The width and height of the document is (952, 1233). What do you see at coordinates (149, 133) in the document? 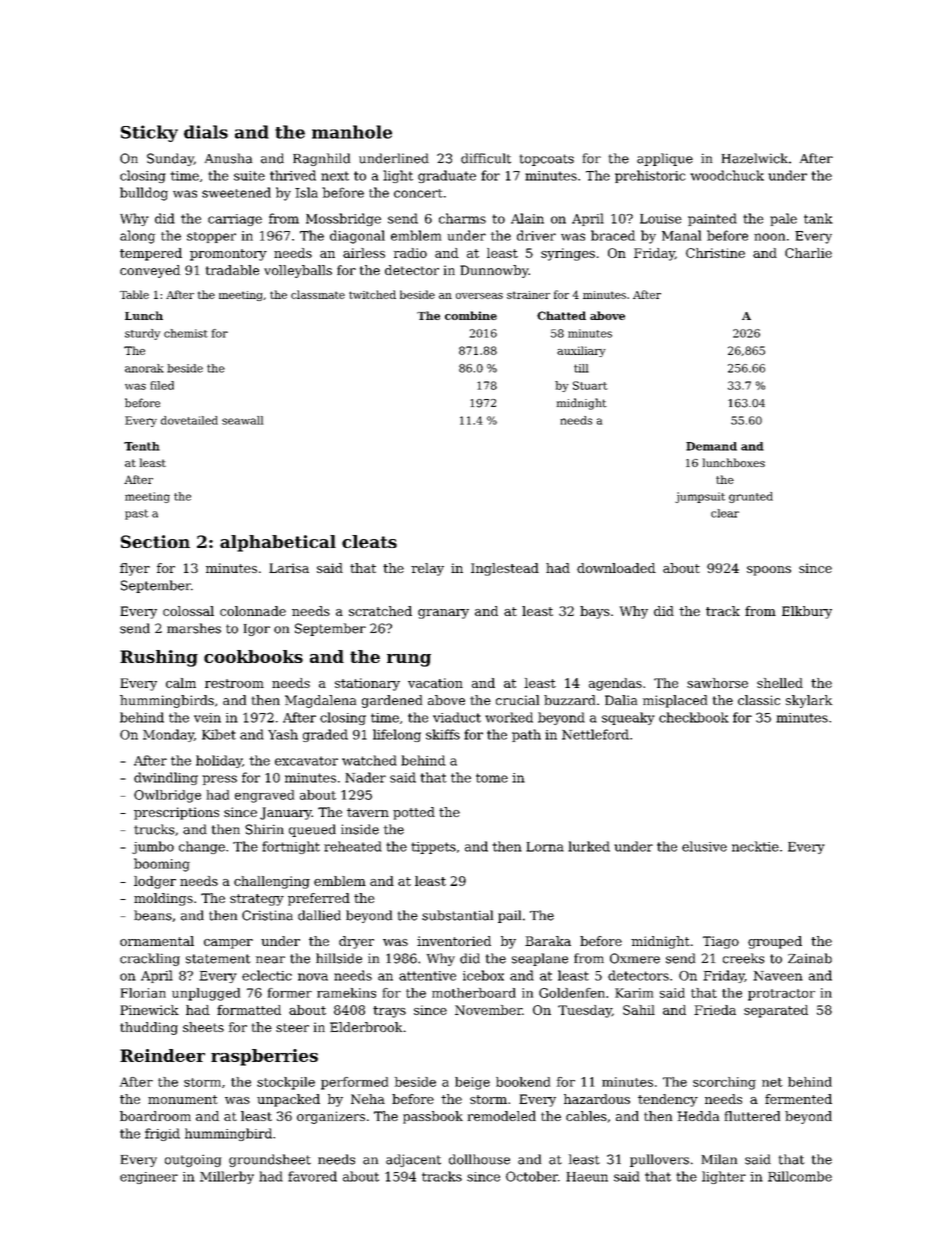
I see `Sticky` at bounding box center [149, 133].
